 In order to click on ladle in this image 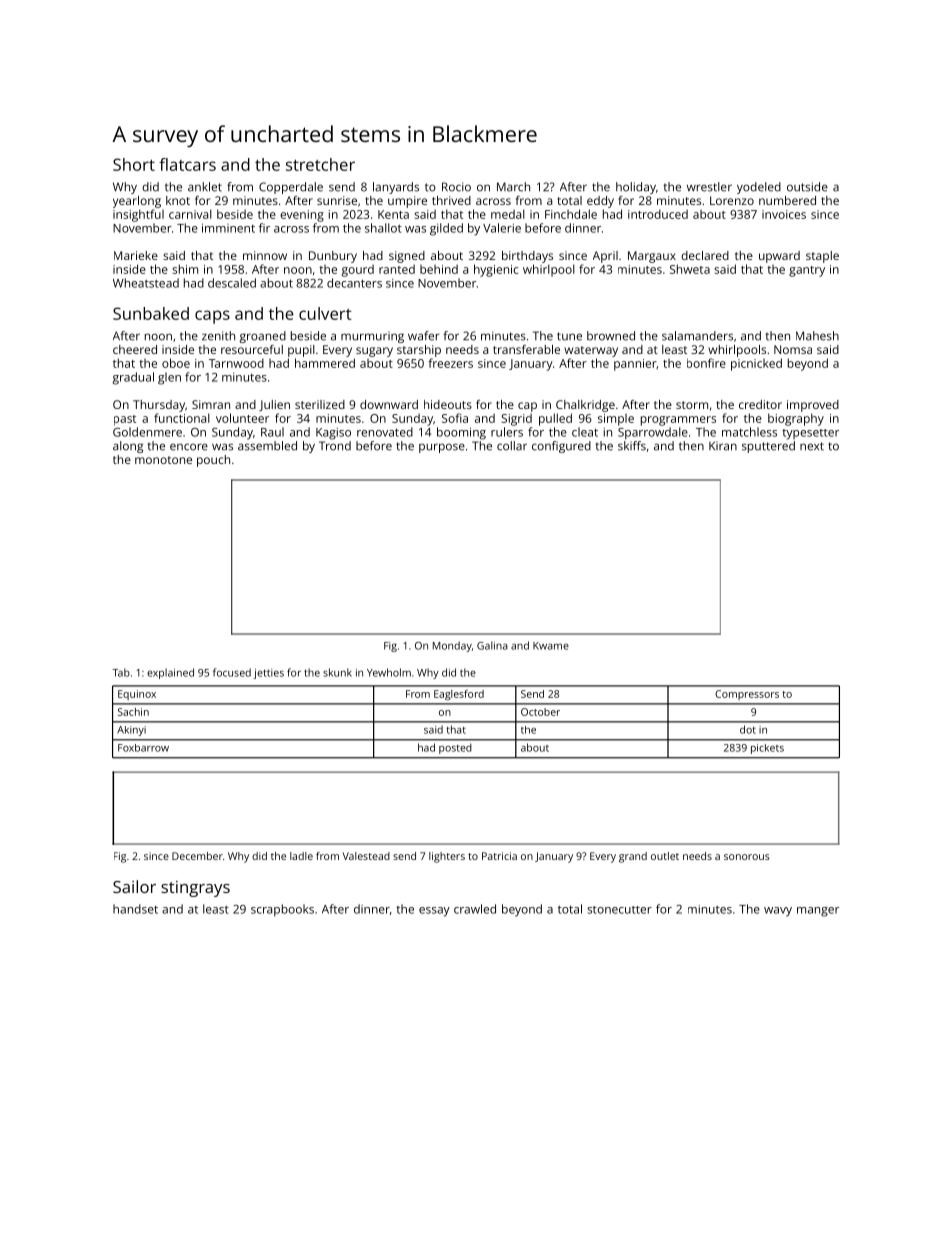, I will do `click(301, 856)`.
